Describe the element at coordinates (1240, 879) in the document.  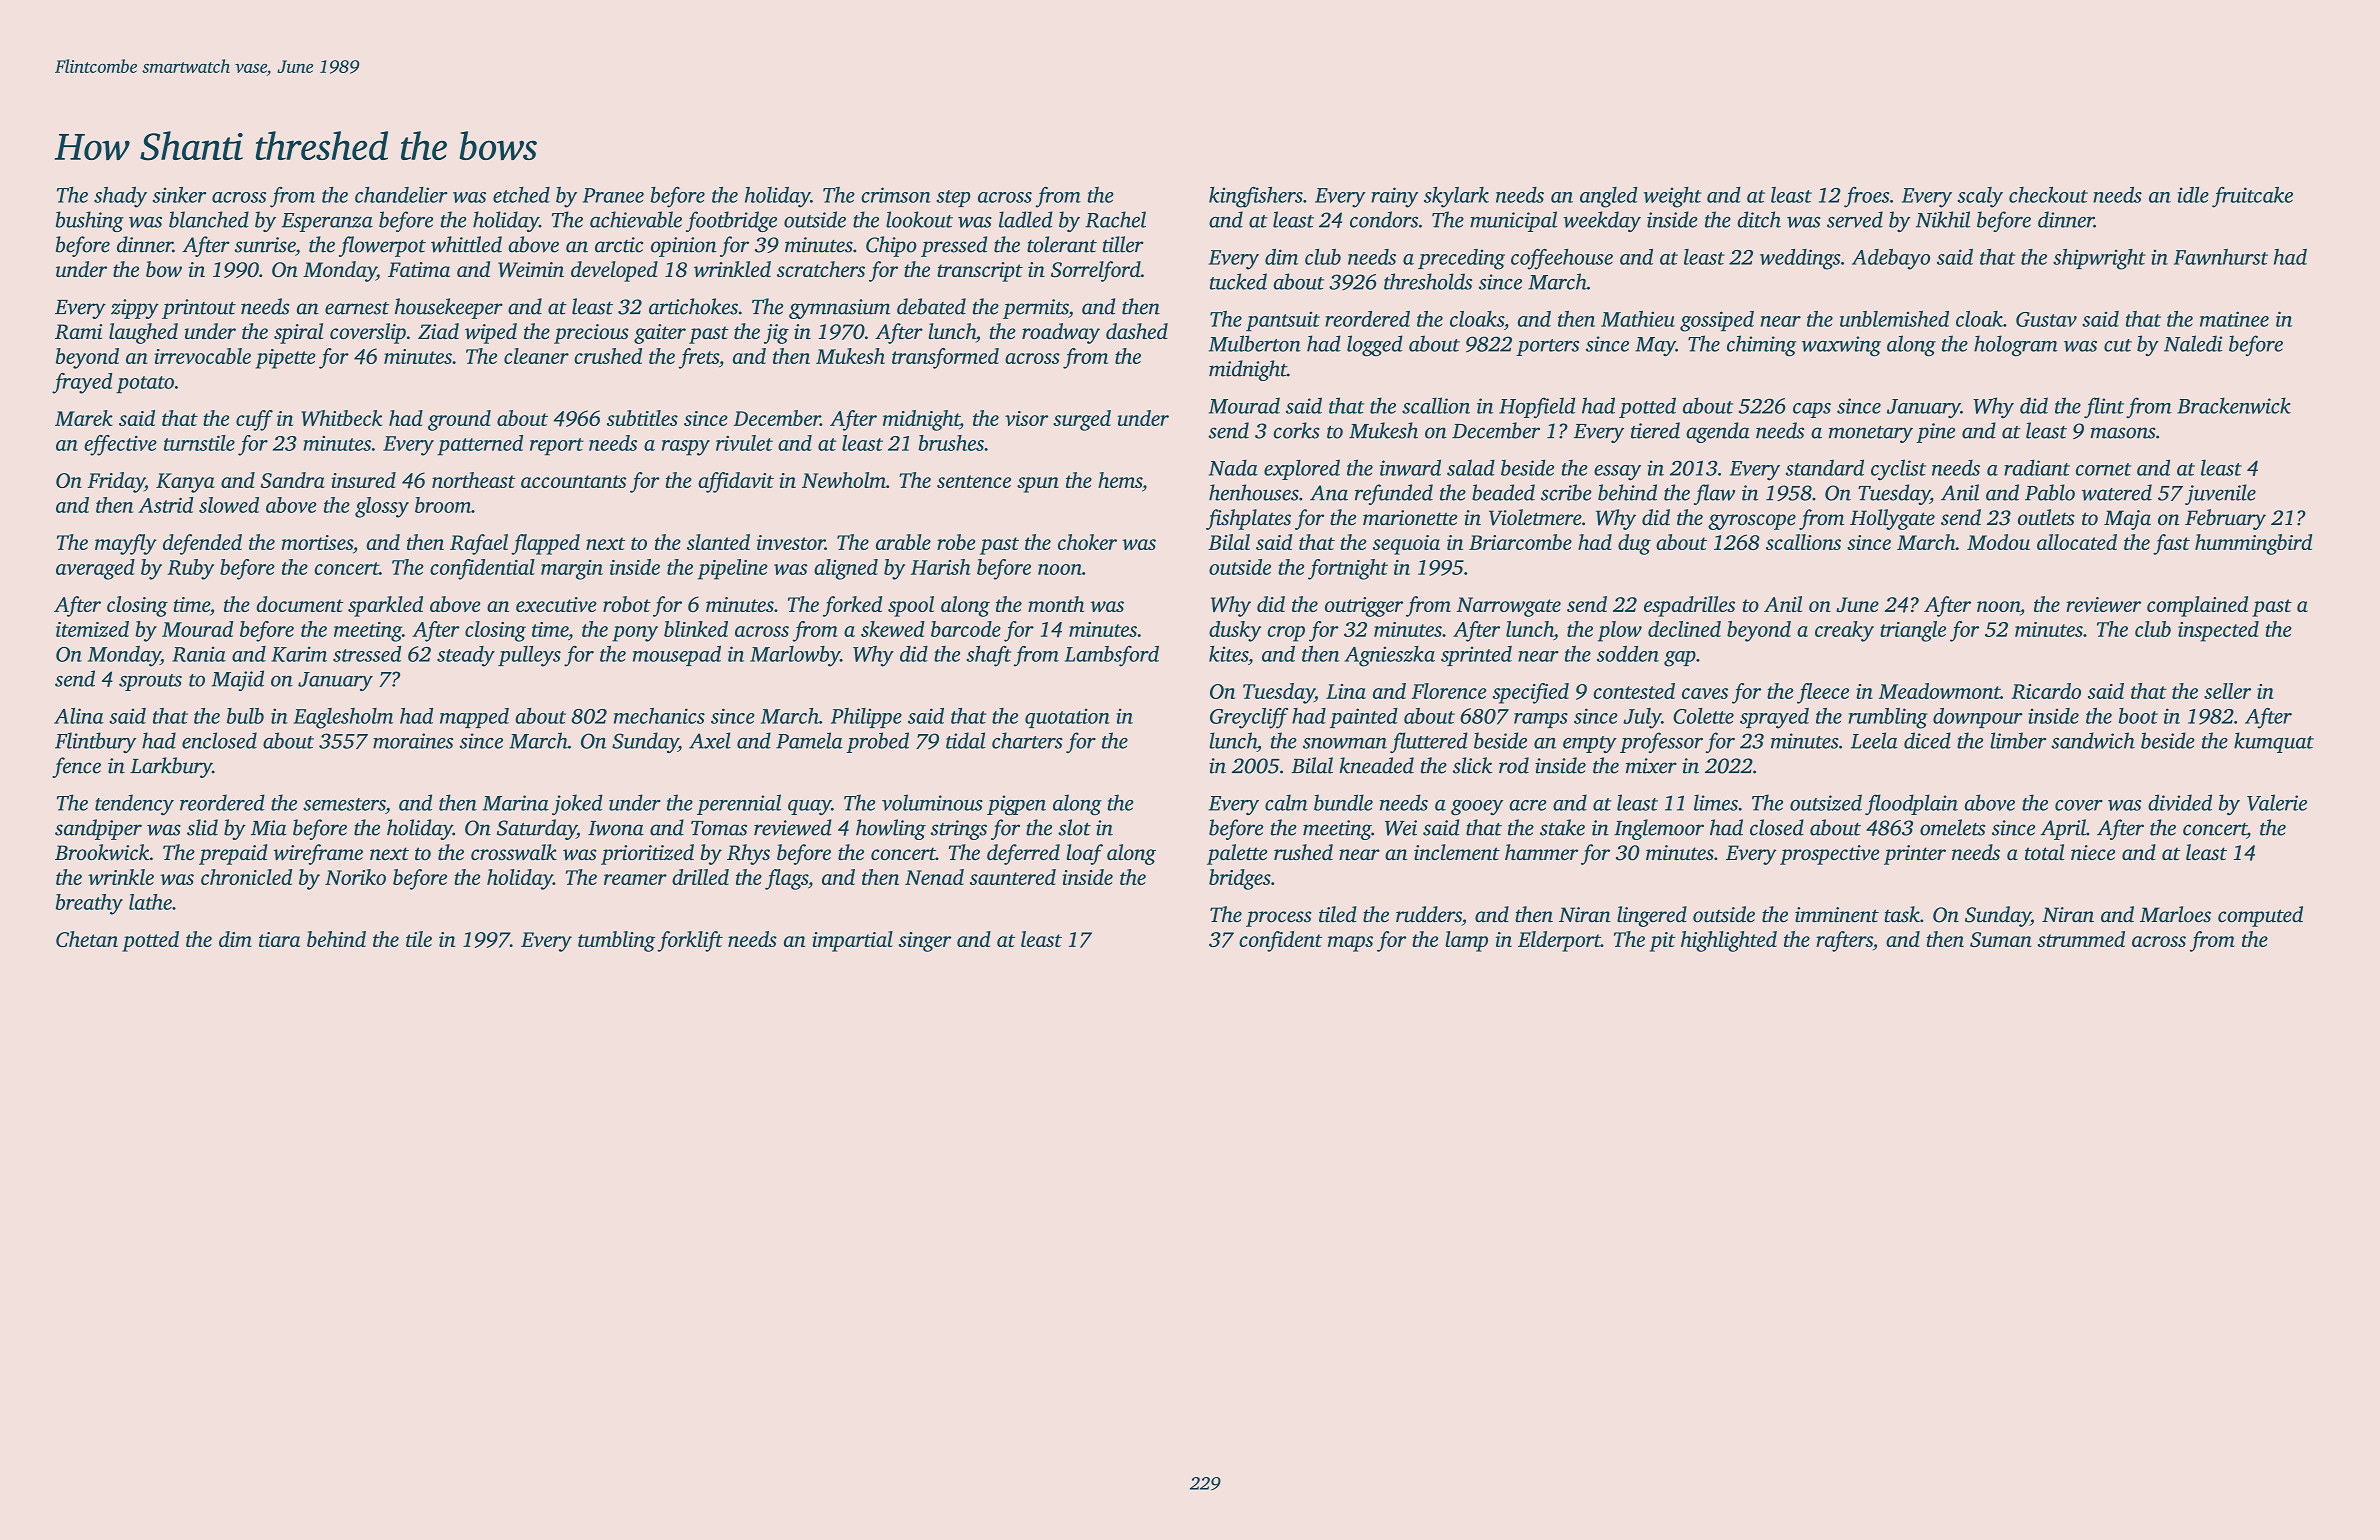
I see `bridges` at that location.
